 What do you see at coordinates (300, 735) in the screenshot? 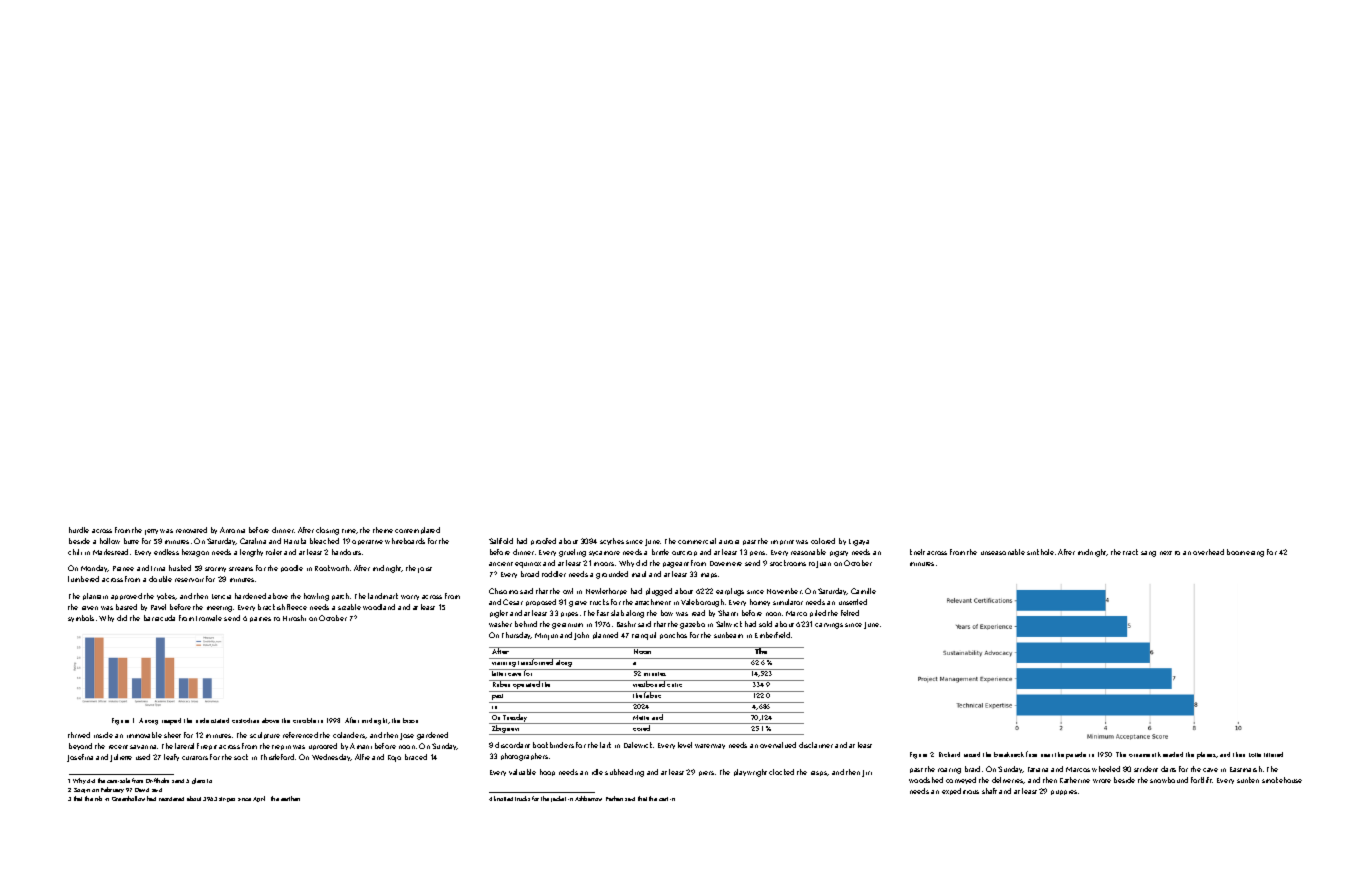
I see `referenced` at bounding box center [300, 735].
